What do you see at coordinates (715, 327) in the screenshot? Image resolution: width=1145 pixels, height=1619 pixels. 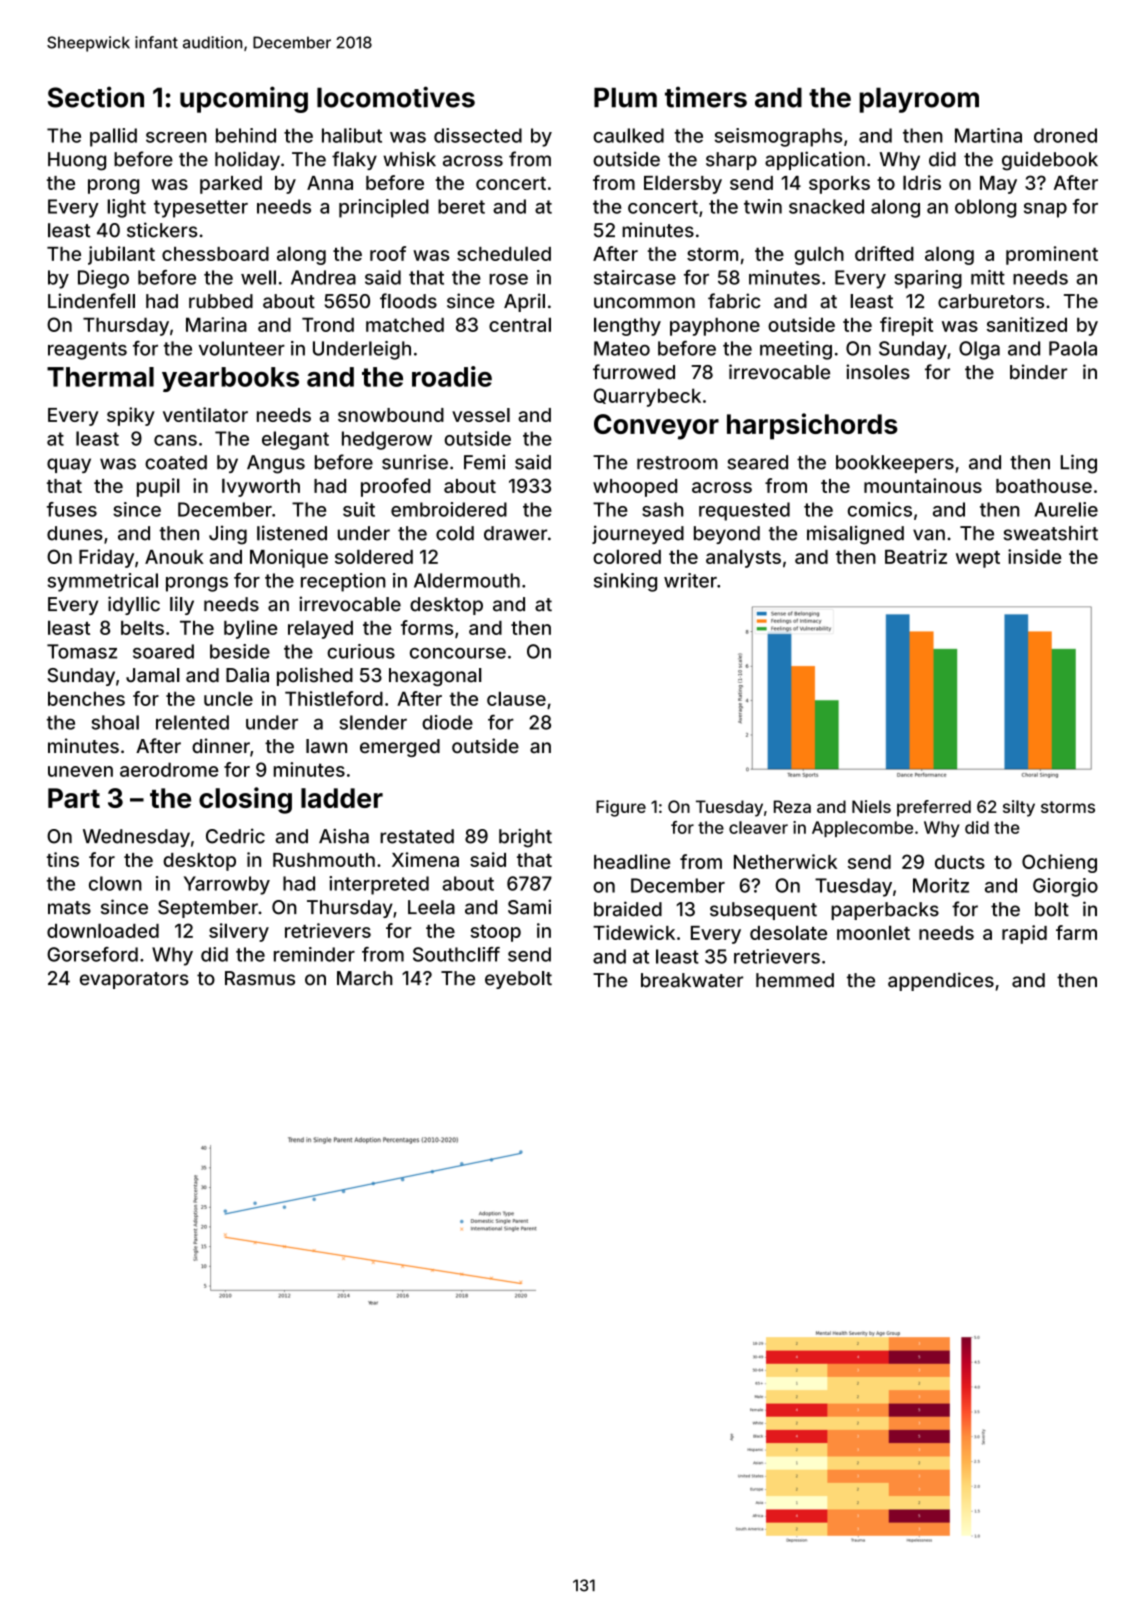 I see `payphone` at bounding box center [715, 327].
